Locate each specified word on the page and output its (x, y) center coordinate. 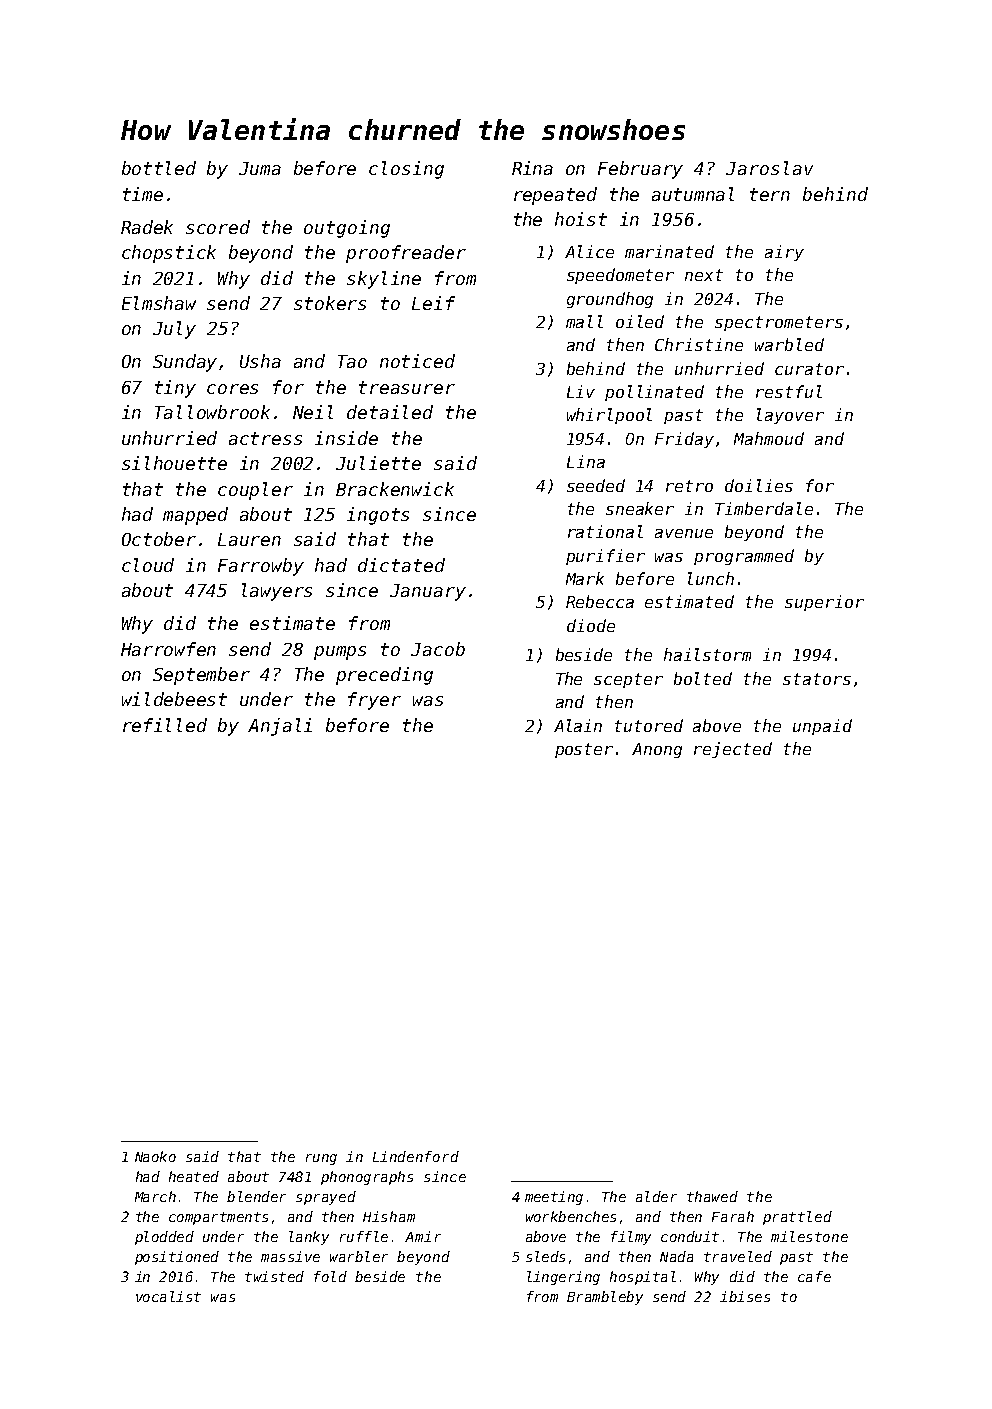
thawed (712, 1196)
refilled (165, 725)
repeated (555, 196)
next (704, 275)
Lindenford (416, 1156)
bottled (159, 168)
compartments (218, 1218)
